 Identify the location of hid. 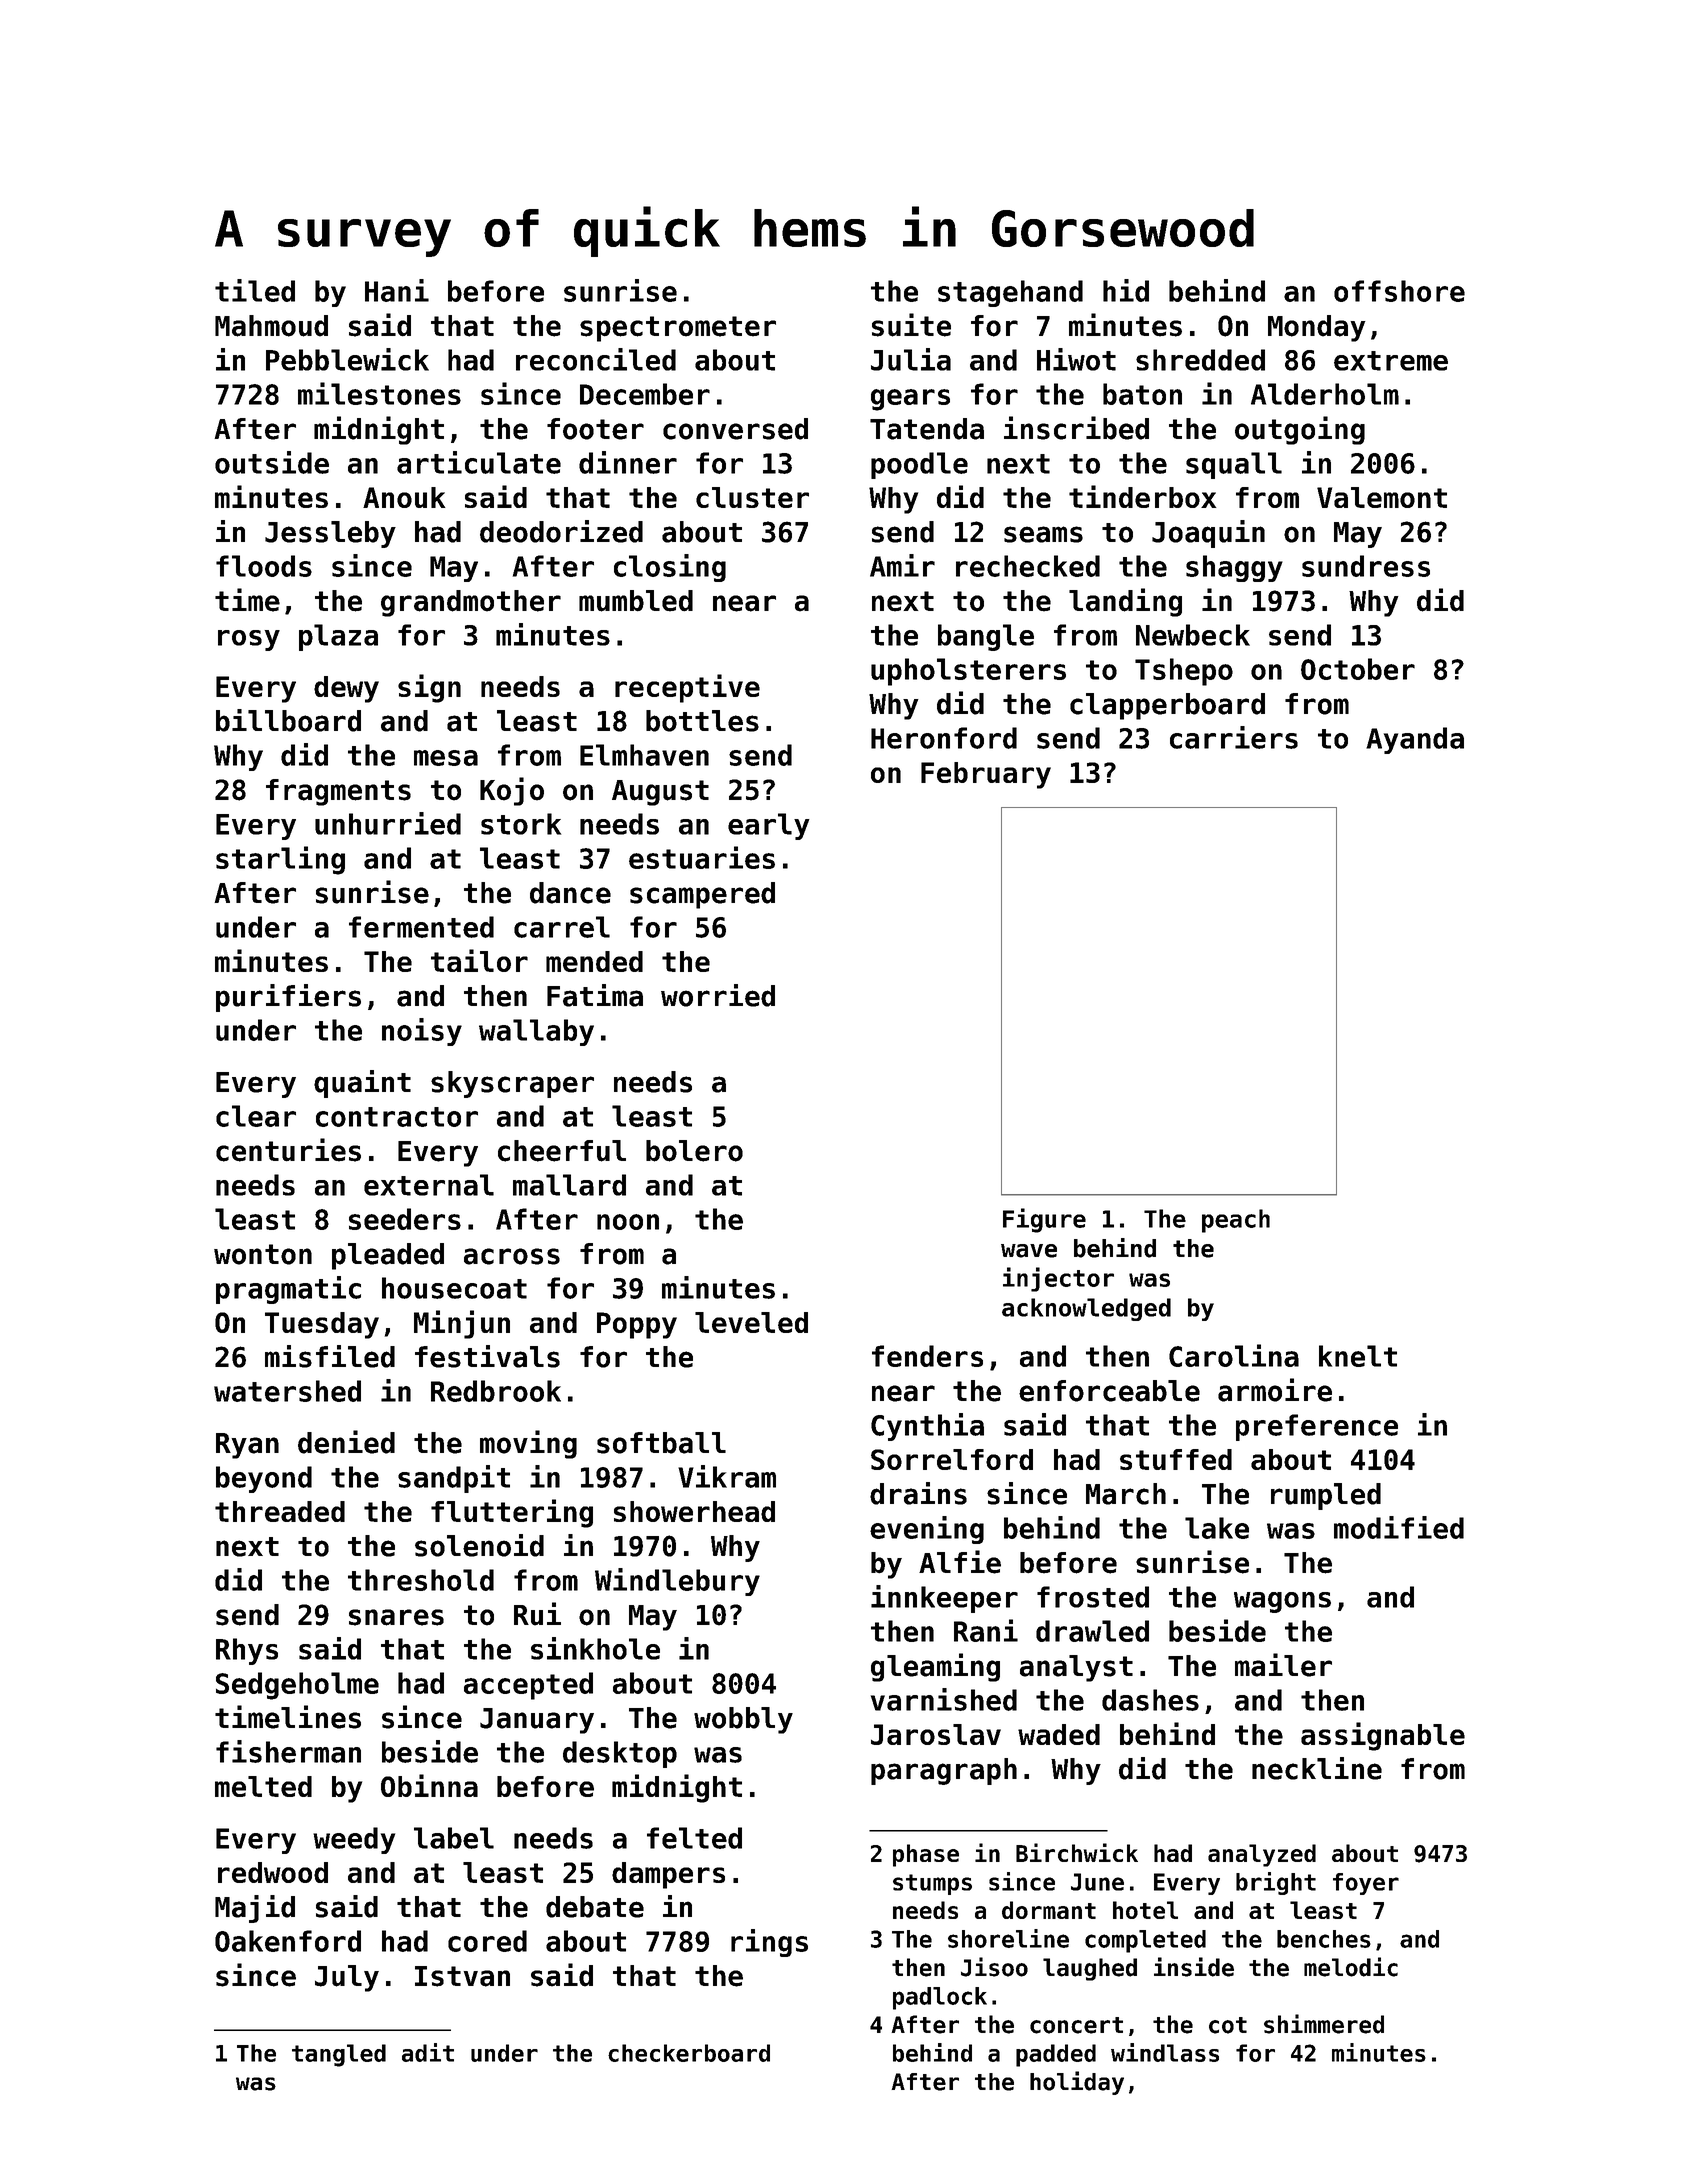
(1126, 290).
